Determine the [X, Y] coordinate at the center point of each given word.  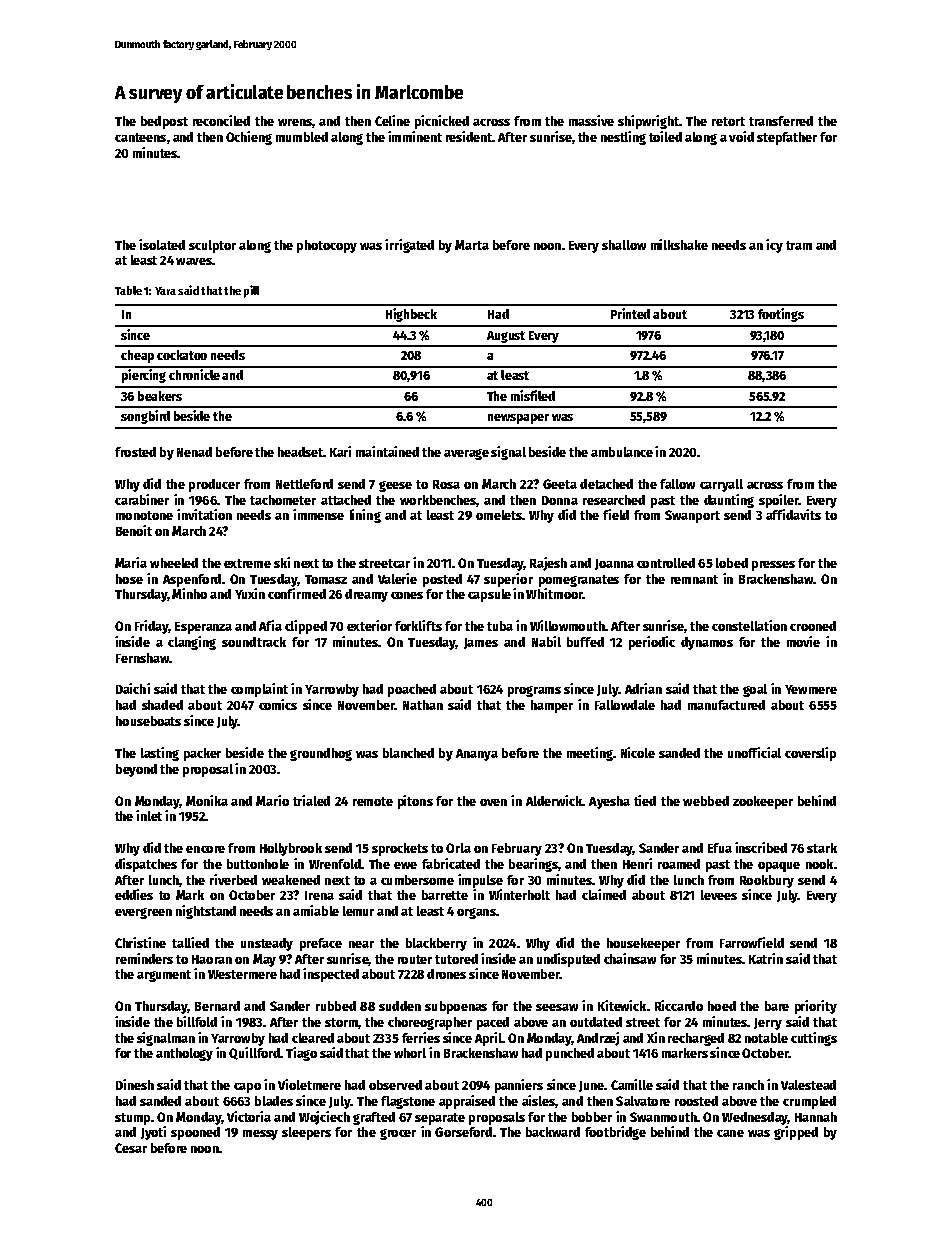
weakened [291, 880]
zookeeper [763, 802]
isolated [162, 244]
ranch [748, 1085]
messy [260, 1135]
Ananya [477, 755]
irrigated [409, 246]
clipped [306, 627]
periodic [652, 643]
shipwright [648, 122]
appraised [467, 1102]
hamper [552, 706]
